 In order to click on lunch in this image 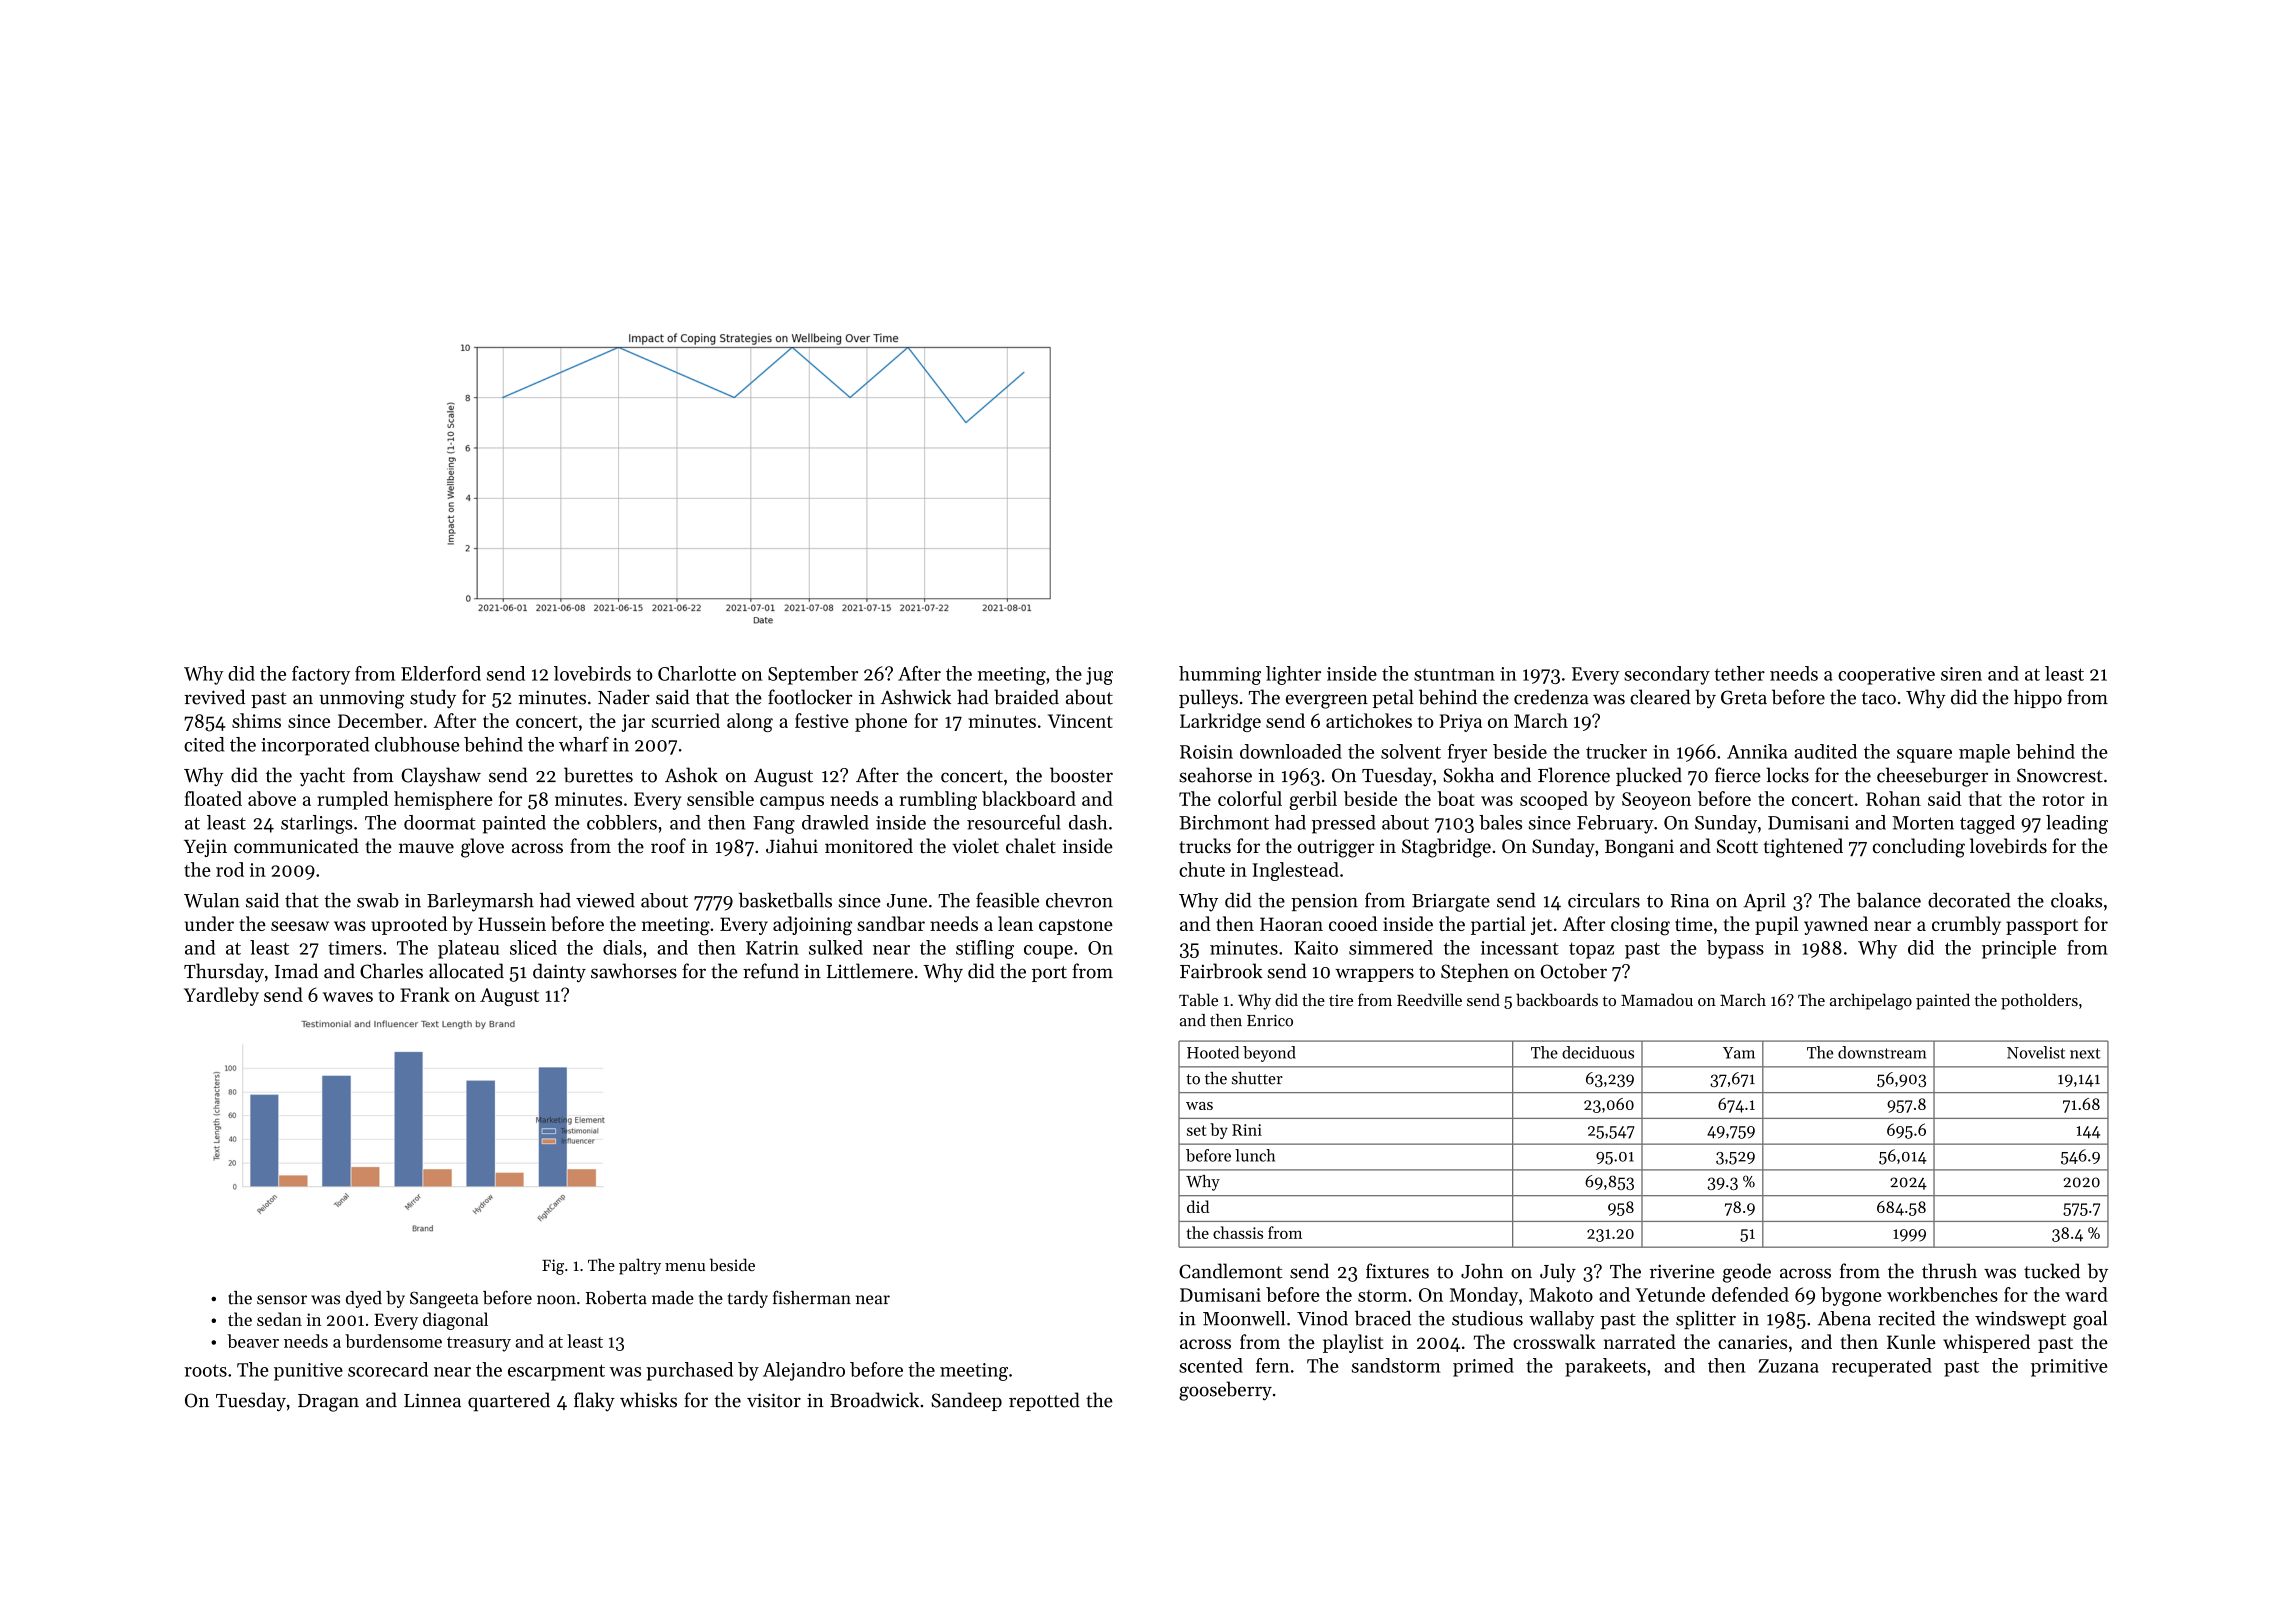, I will do `click(1255, 1155)`.
